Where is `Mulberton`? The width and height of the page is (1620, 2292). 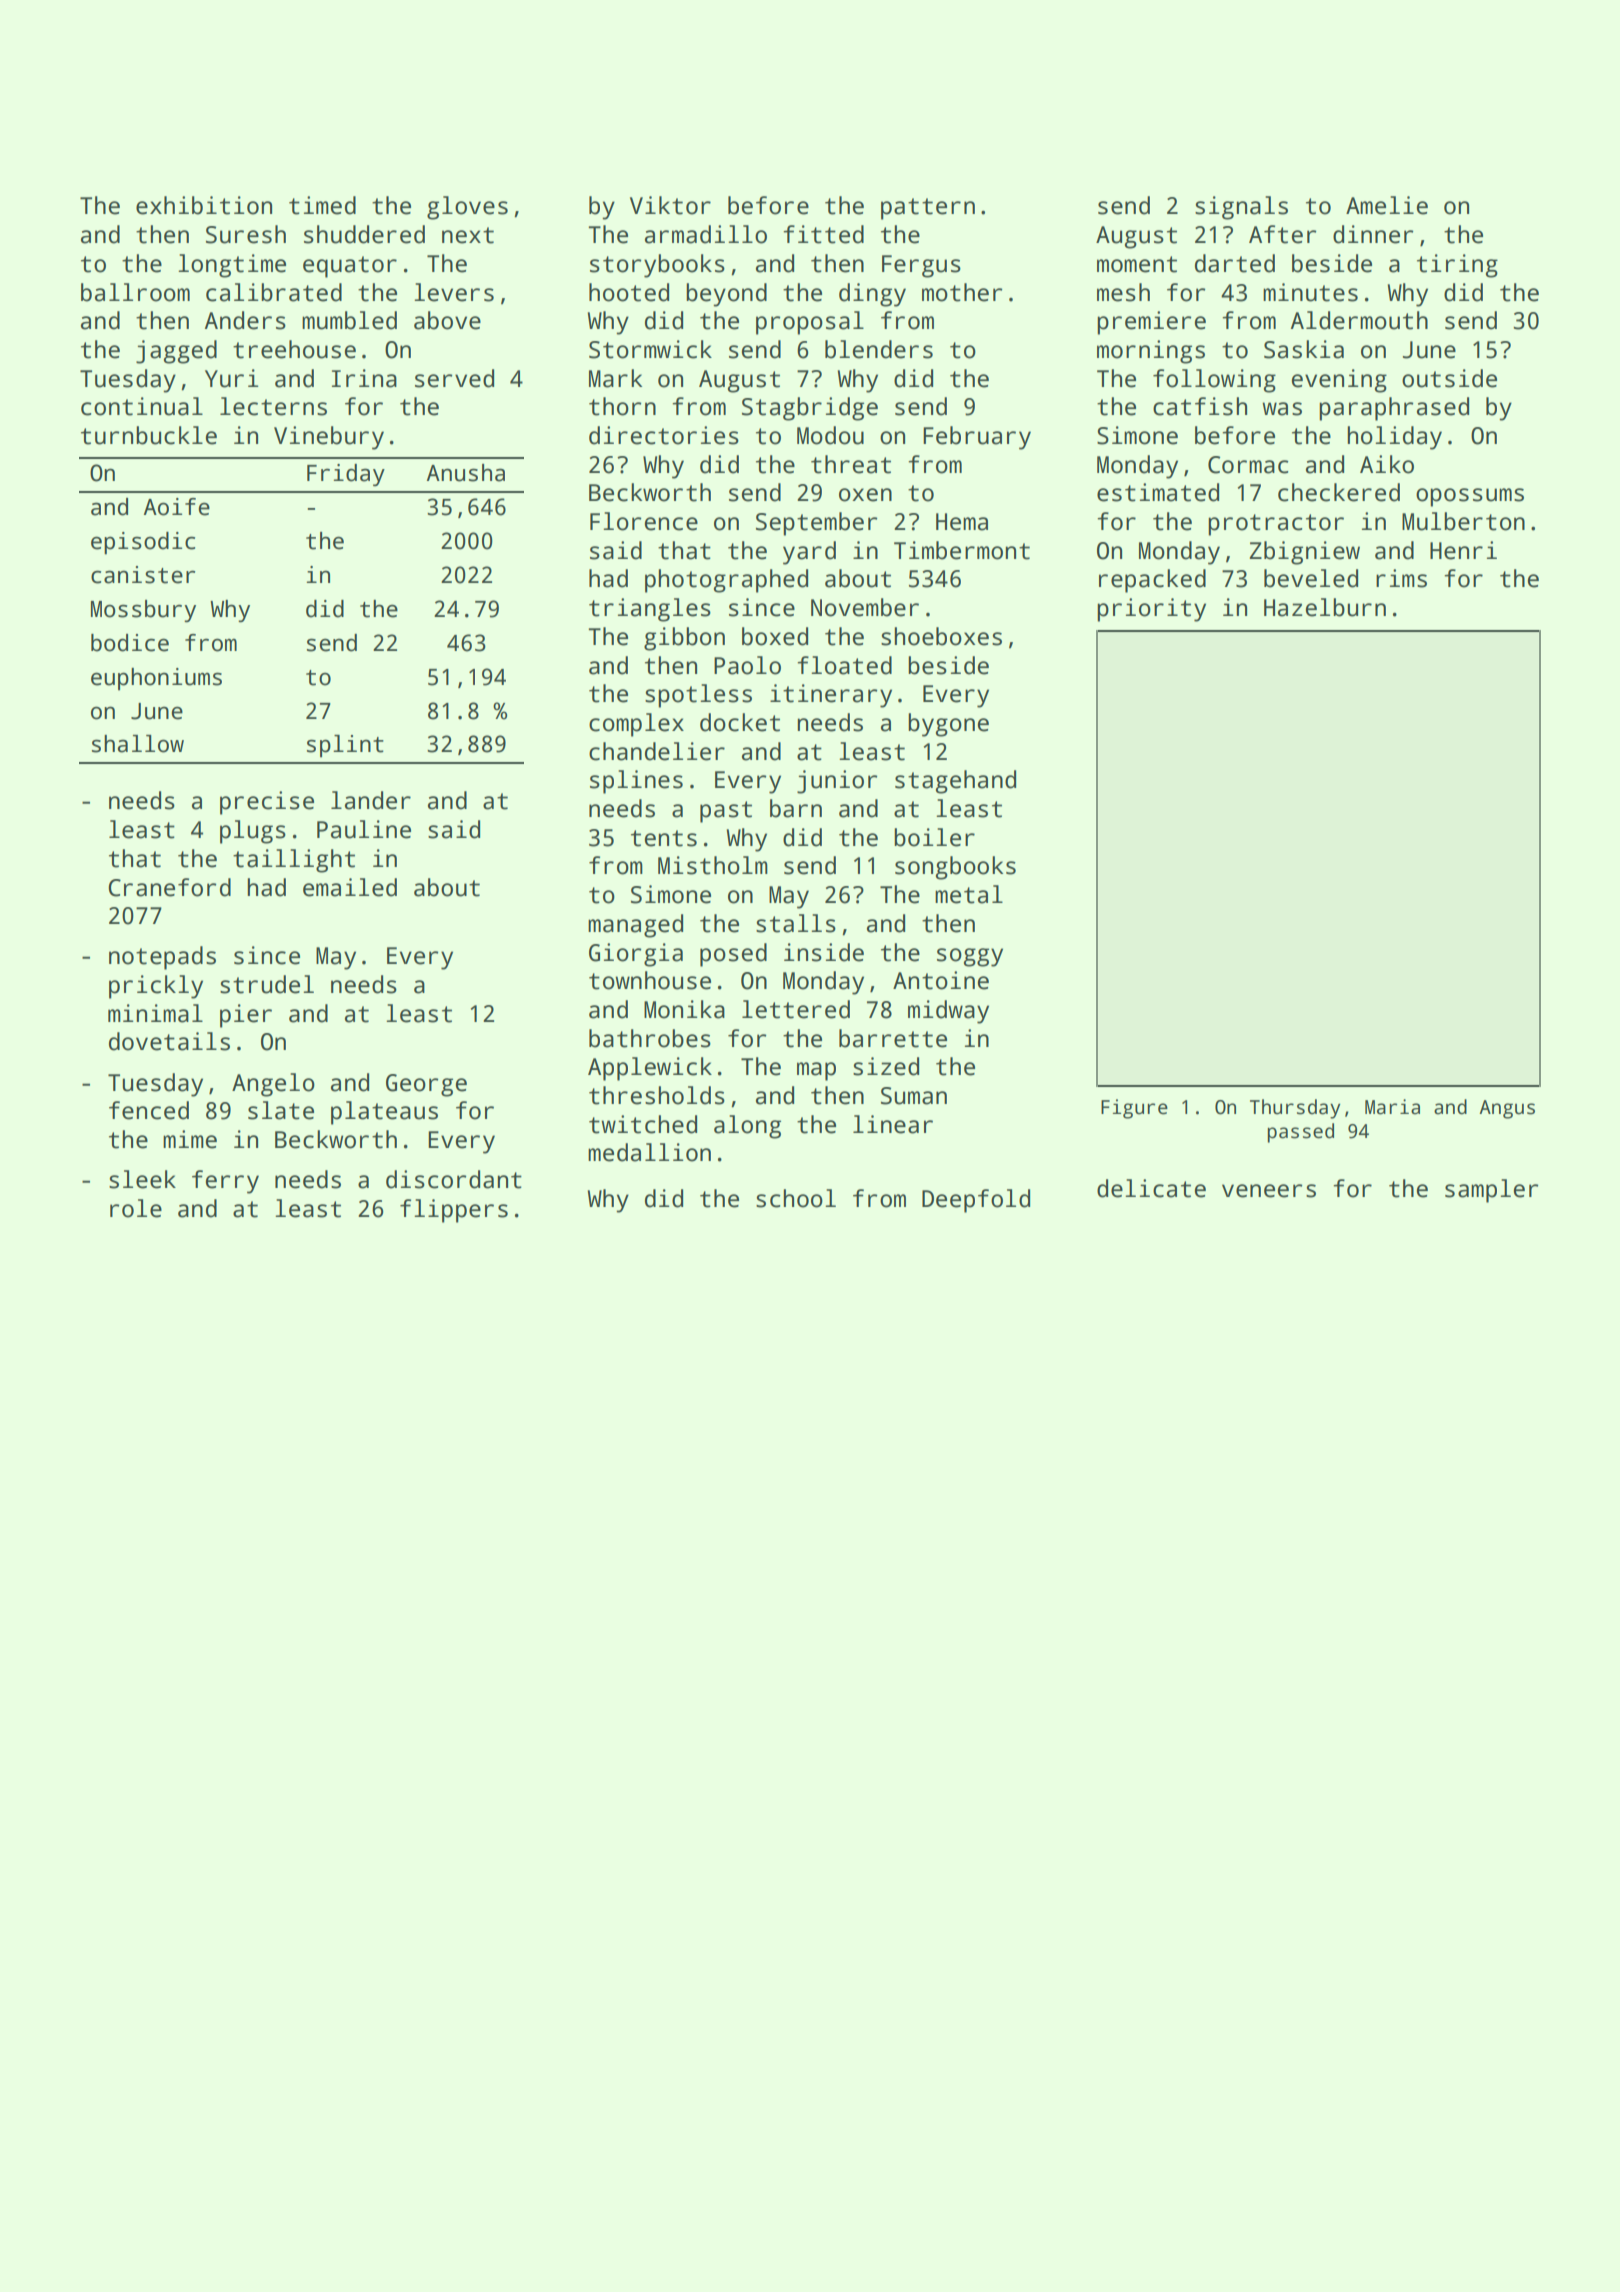 Mulberton is located at coordinates (1463, 521).
